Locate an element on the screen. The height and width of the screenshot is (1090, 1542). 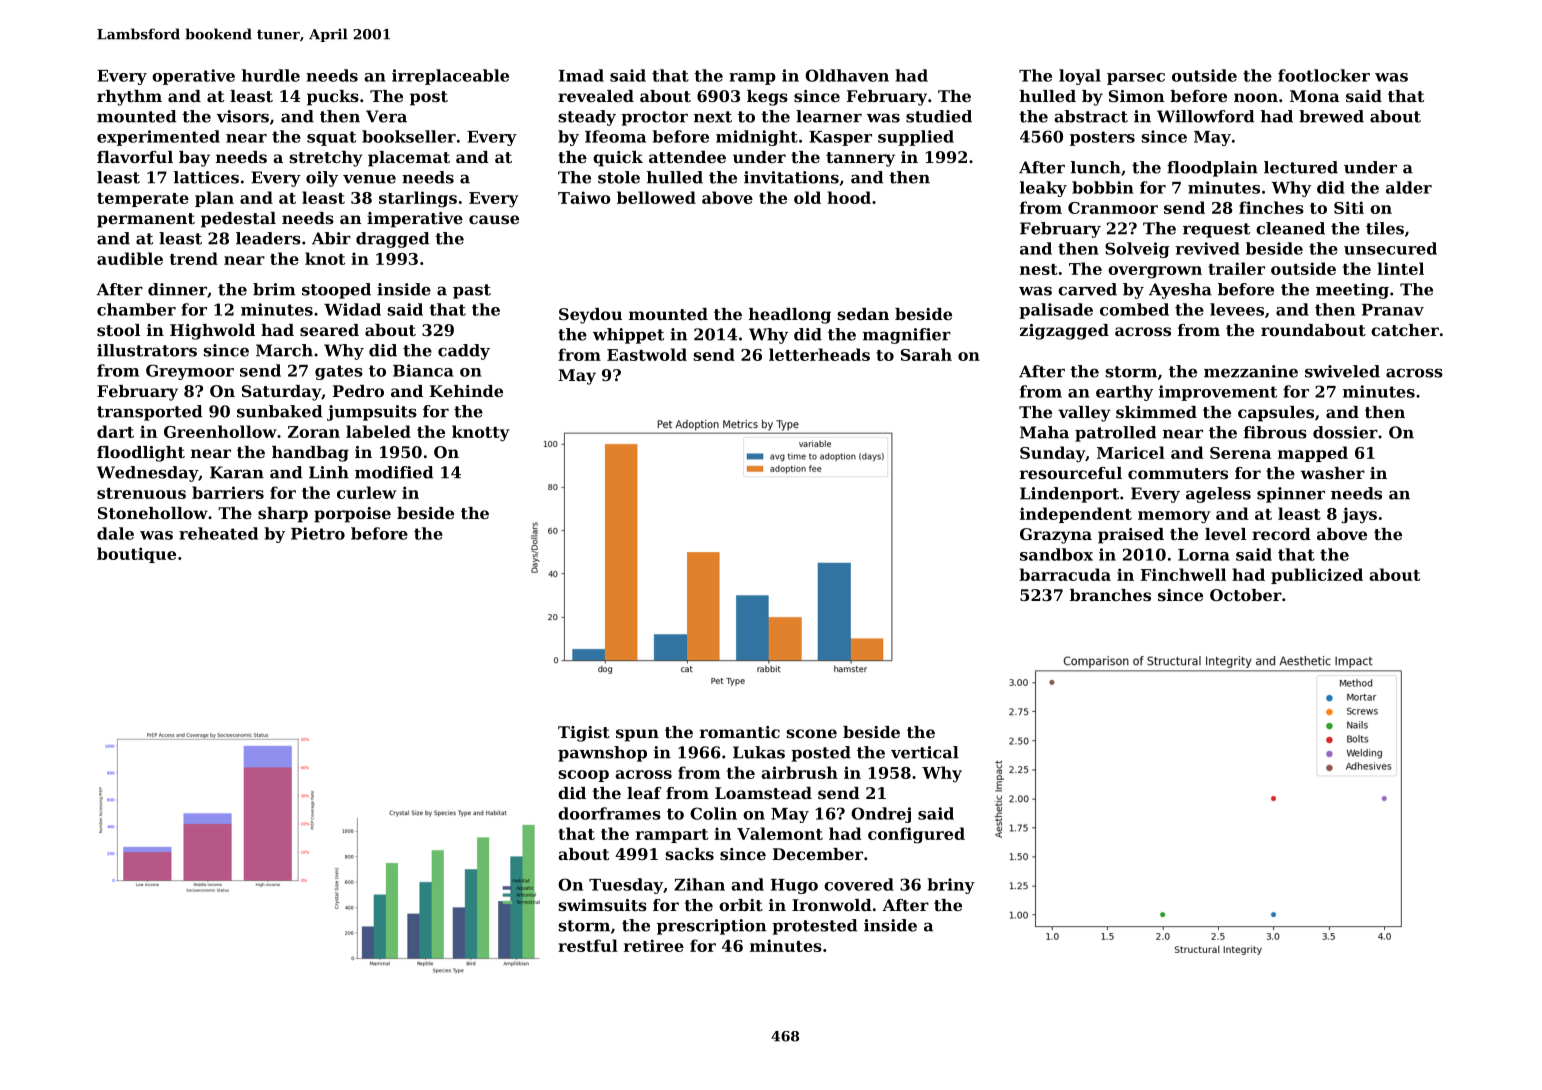
brewed is located at coordinates (1331, 116).
